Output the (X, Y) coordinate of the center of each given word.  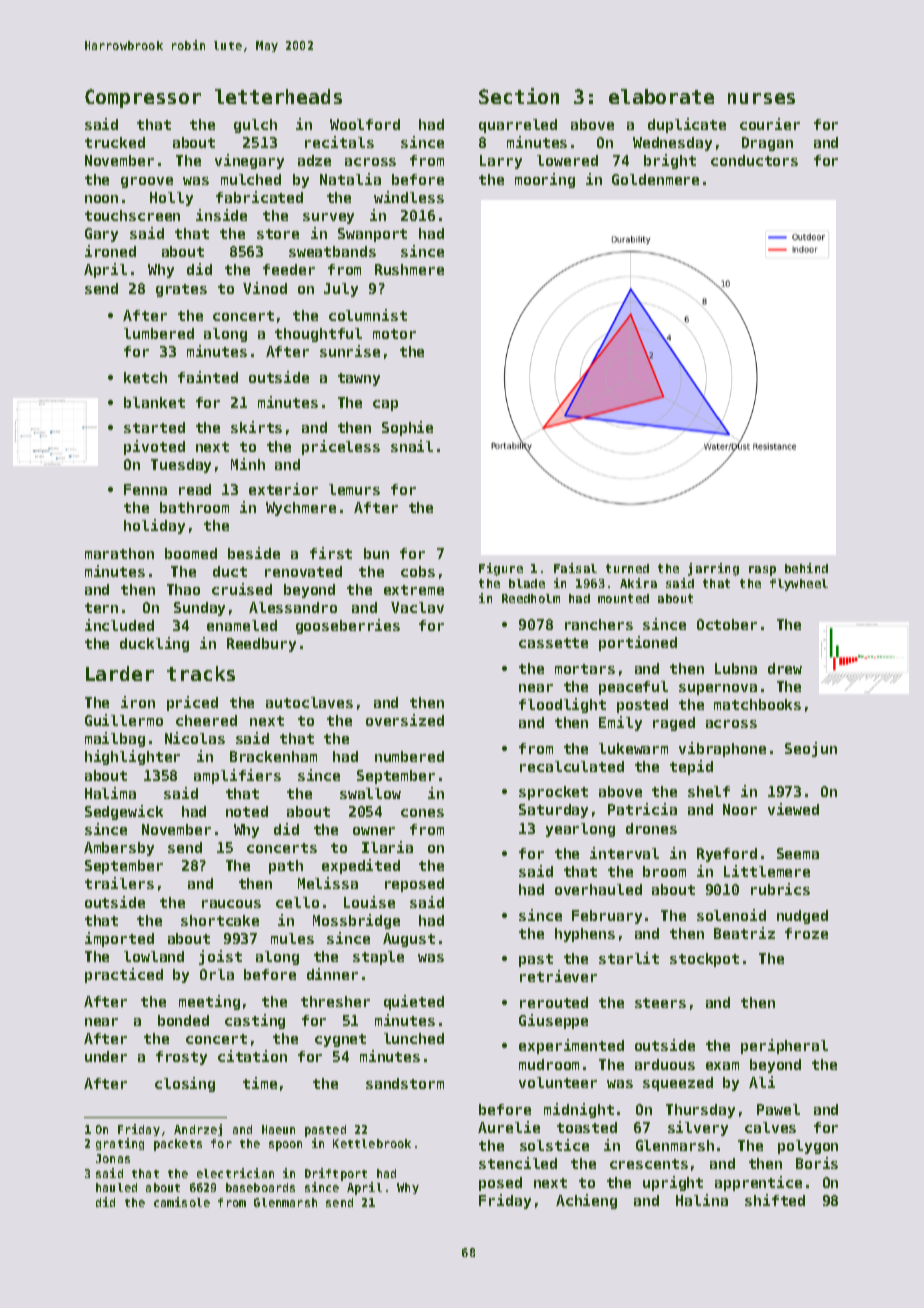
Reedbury (261, 645)
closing (185, 1084)
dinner (332, 974)
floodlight (562, 705)
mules (292, 938)
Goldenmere (655, 179)
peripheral (784, 1046)
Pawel (778, 1109)
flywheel (799, 585)
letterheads (278, 96)
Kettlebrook (372, 1143)
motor (394, 334)
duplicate (687, 125)
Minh (248, 464)
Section (519, 96)
